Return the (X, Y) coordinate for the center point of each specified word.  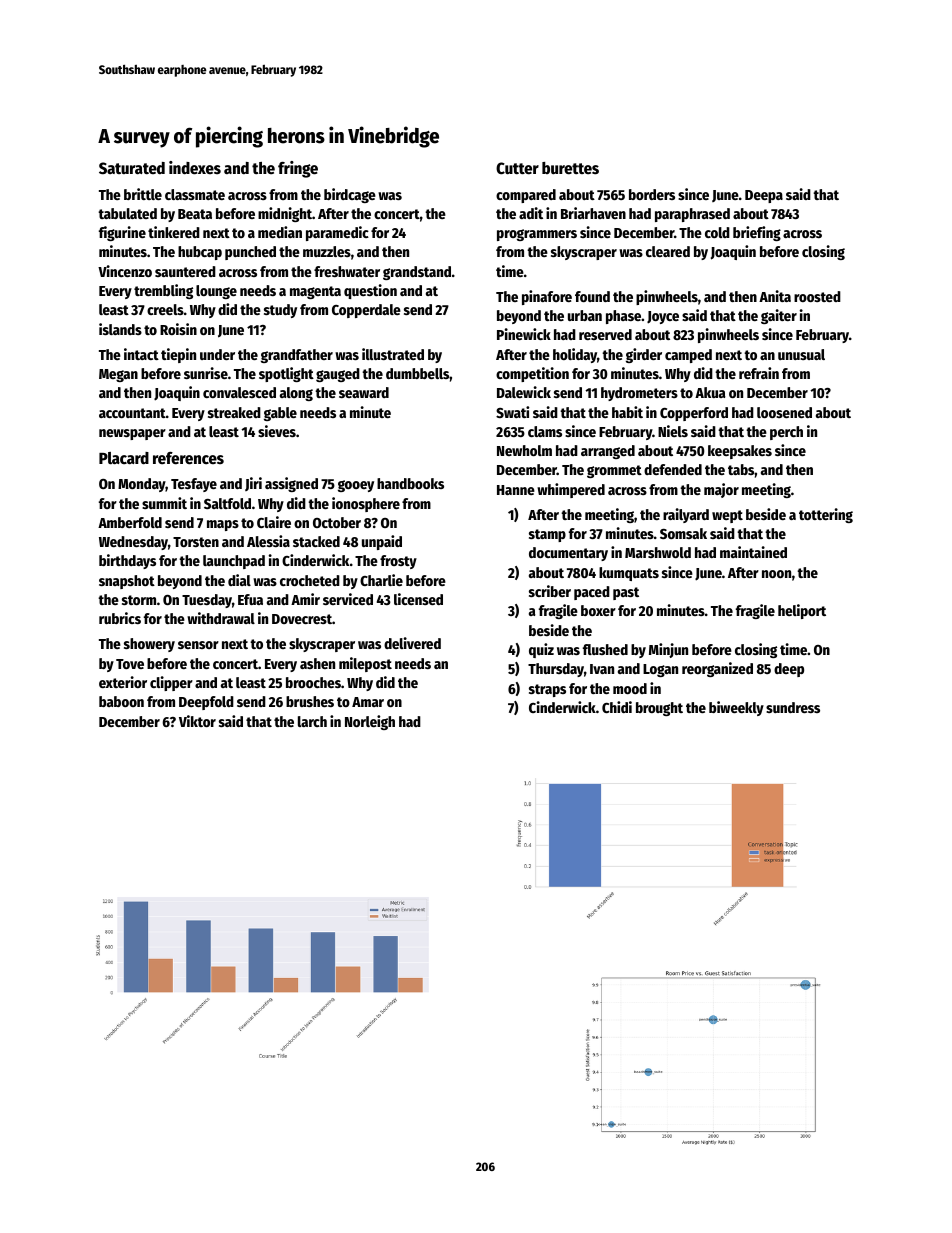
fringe (298, 169)
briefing (757, 233)
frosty (398, 562)
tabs (741, 469)
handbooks (410, 483)
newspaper (132, 434)
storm (139, 600)
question (370, 291)
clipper (171, 683)
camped (688, 356)
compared (526, 196)
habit (627, 412)
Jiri (253, 484)
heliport (802, 611)
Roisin (178, 329)
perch (786, 433)
